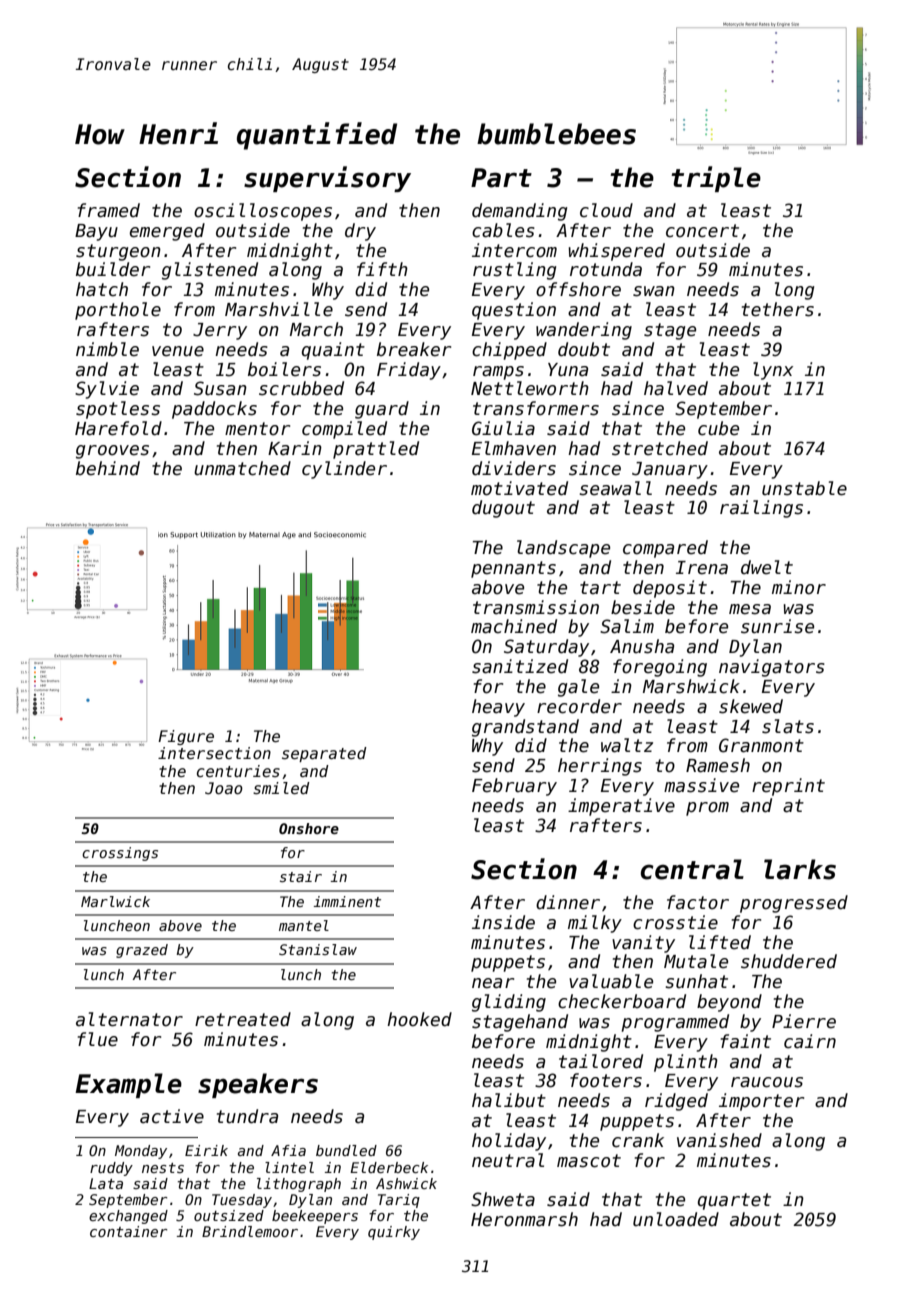 The height and width of the screenshot is (1308, 924). Describe the element at coordinates (761, 509) in the screenshot. I see `railings` at that location.
